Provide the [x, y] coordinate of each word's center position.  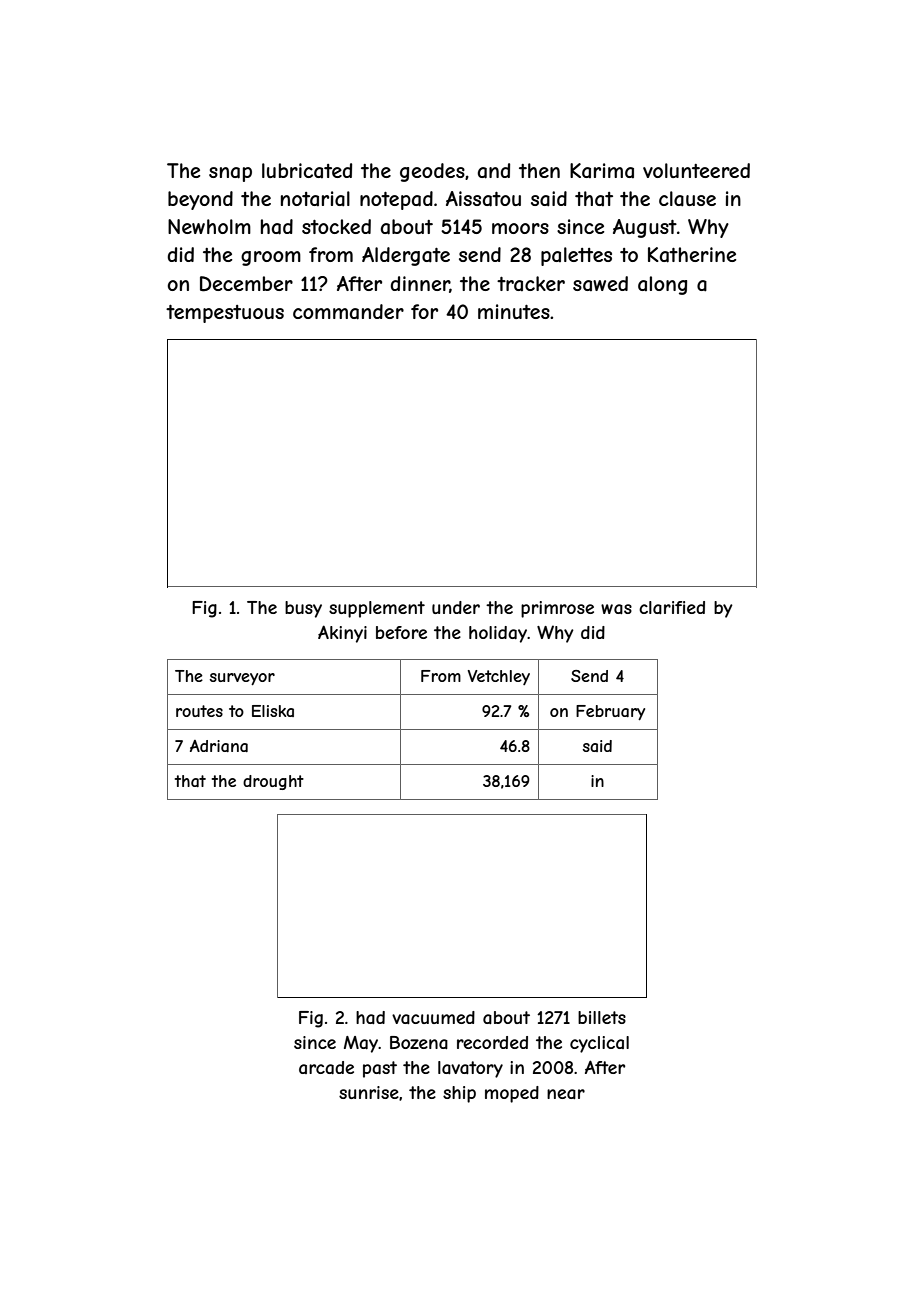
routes [199, 711]
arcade [326, 1067]
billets [602, 1017]
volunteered [696, 170]
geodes [432, 172]
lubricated [307, 170]
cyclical [599, 1044]
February [610, 712]
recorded [492, 1042]
